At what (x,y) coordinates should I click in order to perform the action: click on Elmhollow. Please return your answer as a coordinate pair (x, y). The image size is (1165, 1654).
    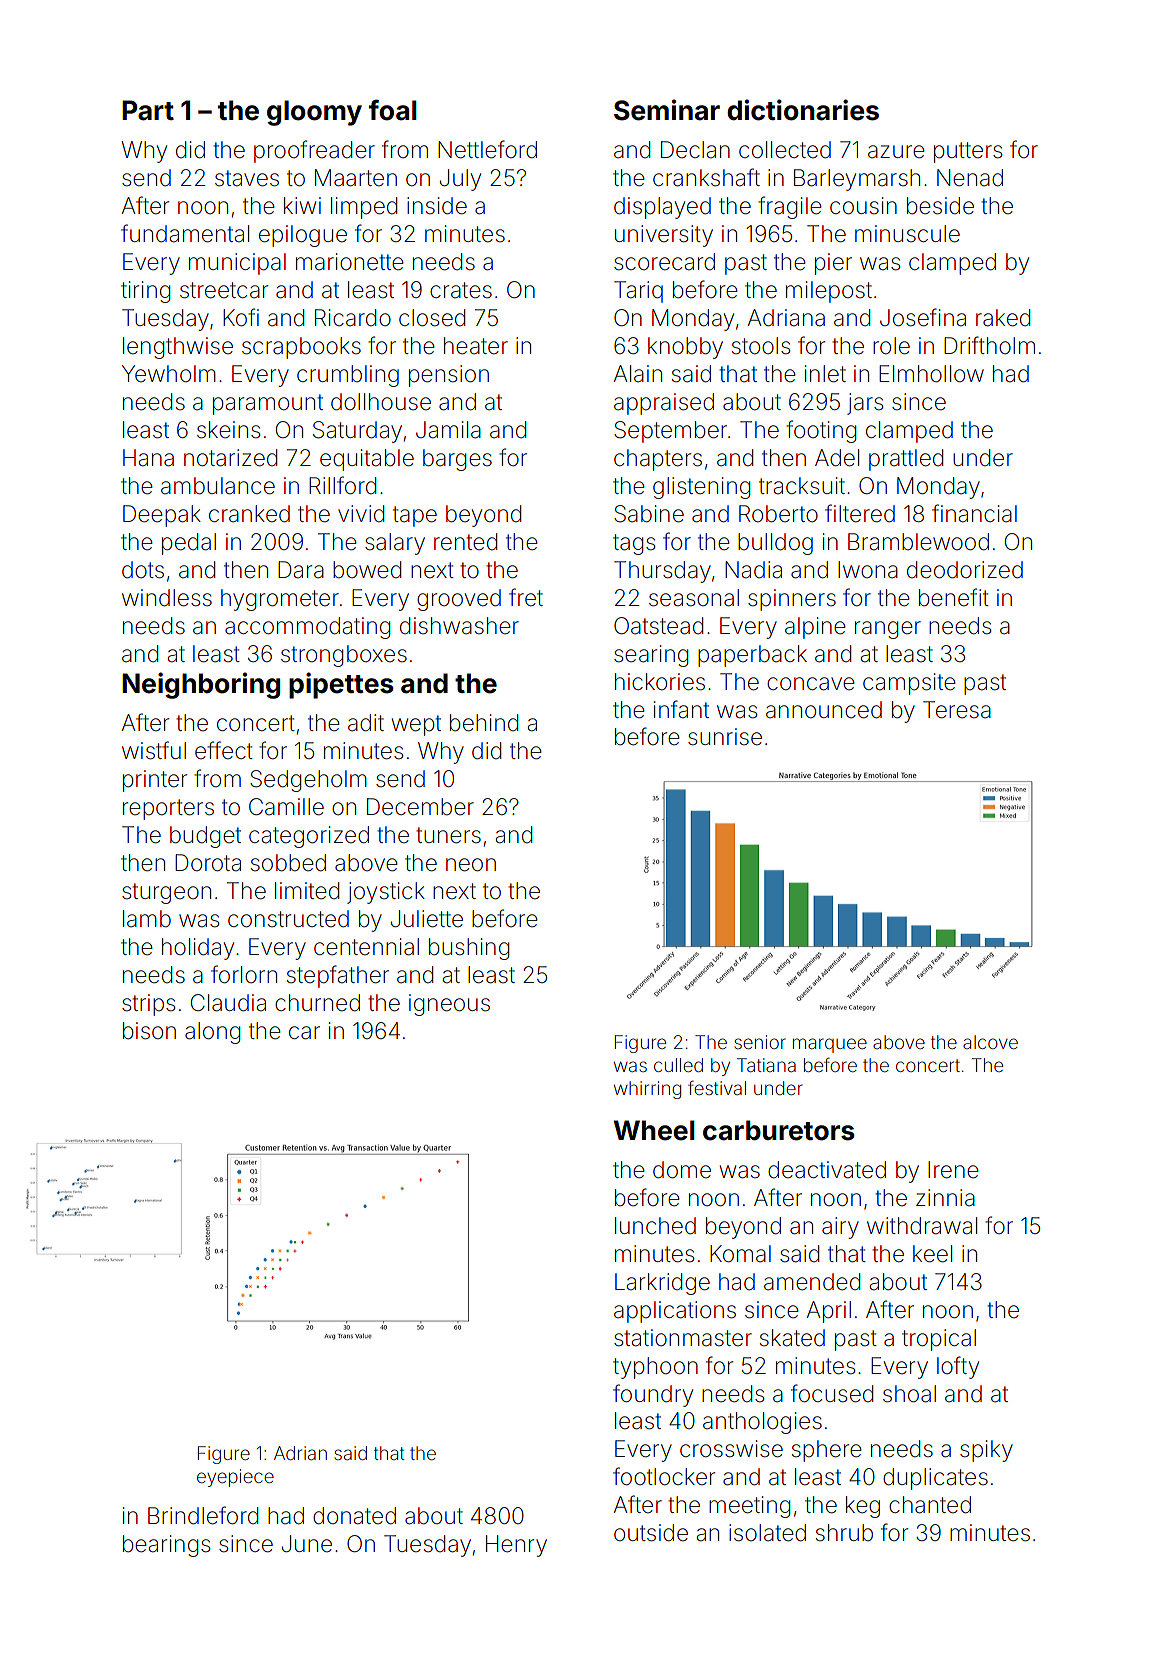
    Looking at the image, I should click on (931, 374).
